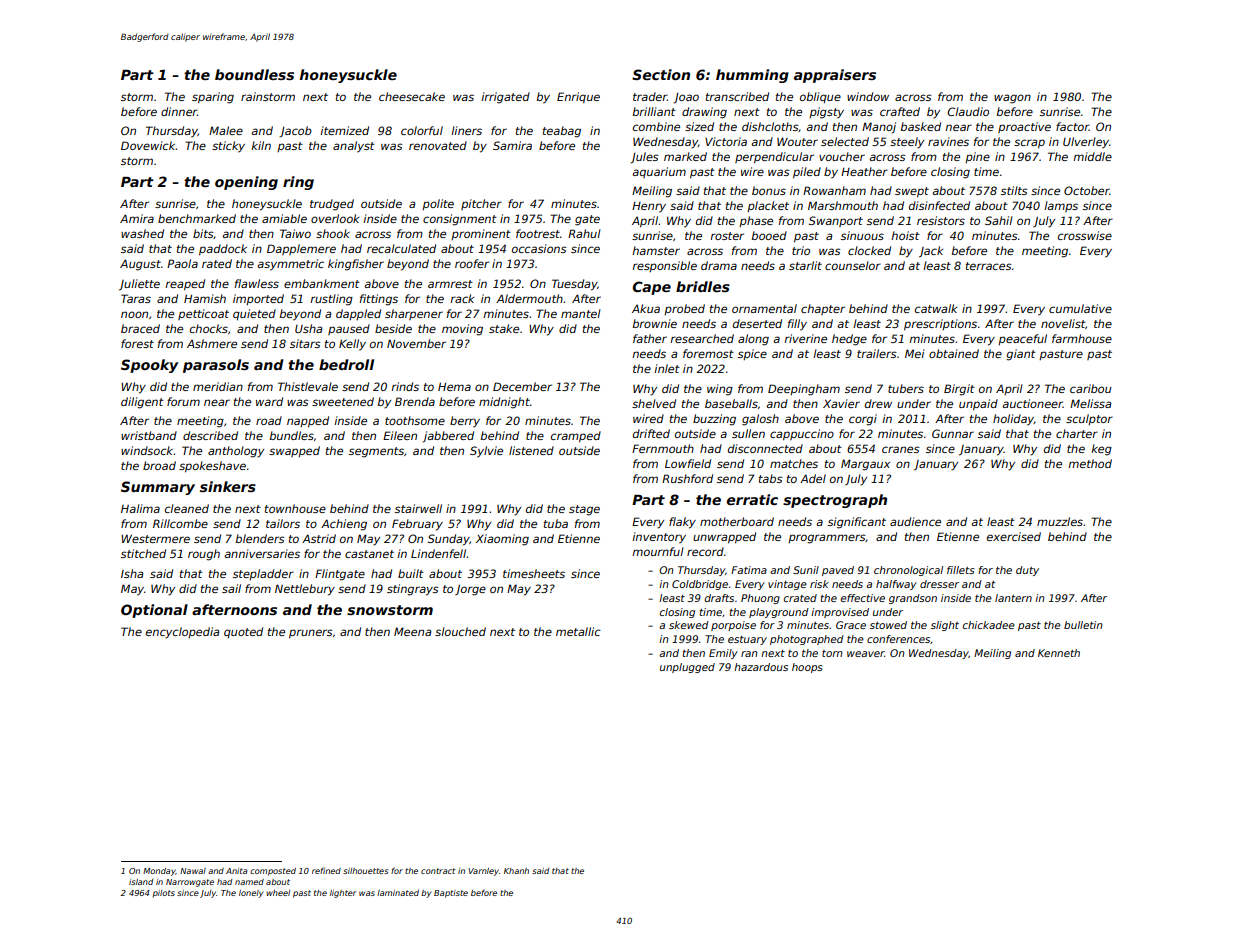 This screenshot has height=952, width=1233. Describe the element at coordinates (516, 871) in the screenshot. I see `Khanh` at that location.
